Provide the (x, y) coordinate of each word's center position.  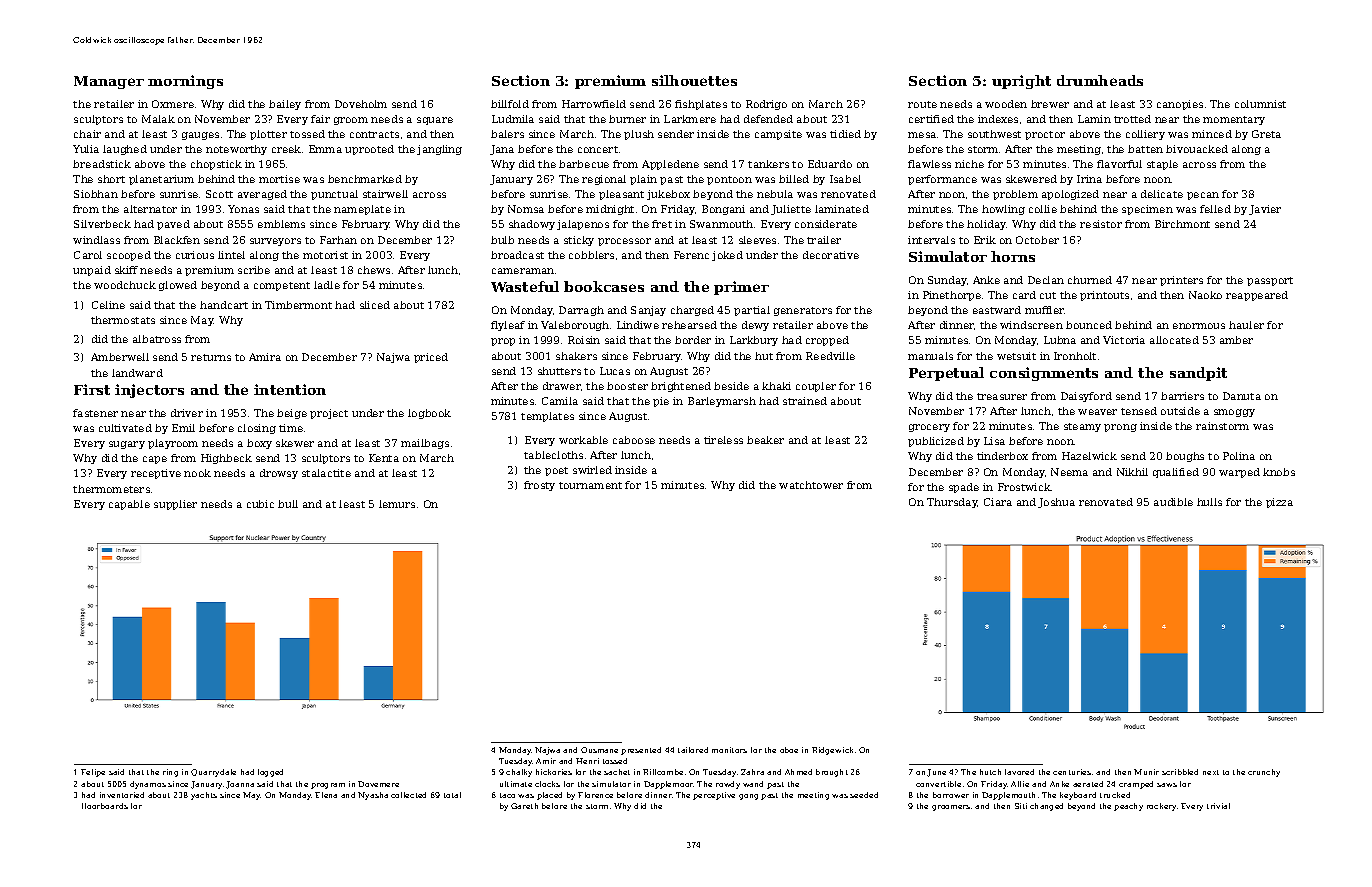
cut (1048, 295)
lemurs (397, 504)
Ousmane (599, 750)
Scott (219, 194)
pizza (1279, 503)
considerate (826, 224)
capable (129, 505)
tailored (693, 750)
